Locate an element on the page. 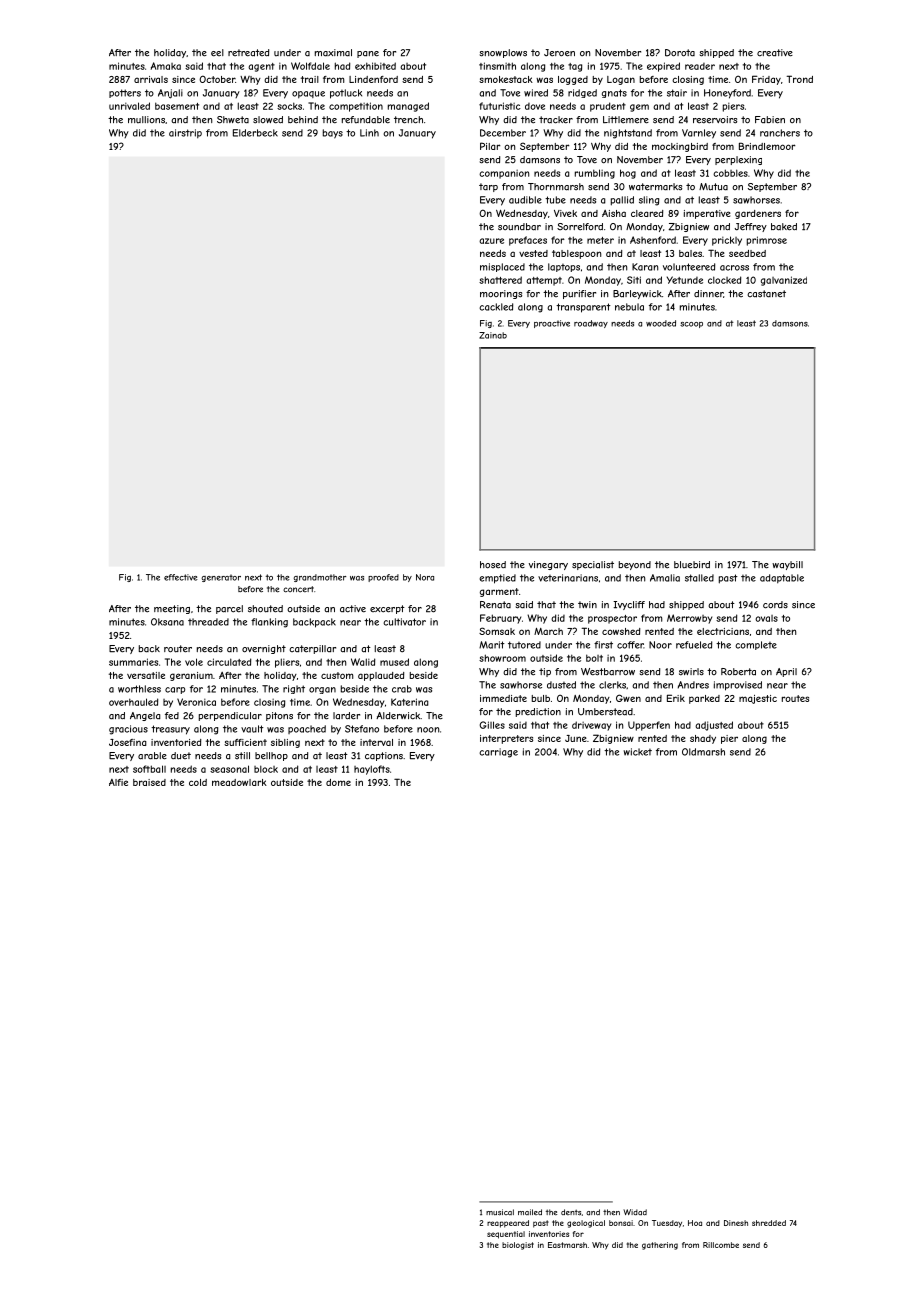 Image resolution: width=924 pixels, height=1308 pixels. Rillcombe is located at coordinates (721, 1245).
